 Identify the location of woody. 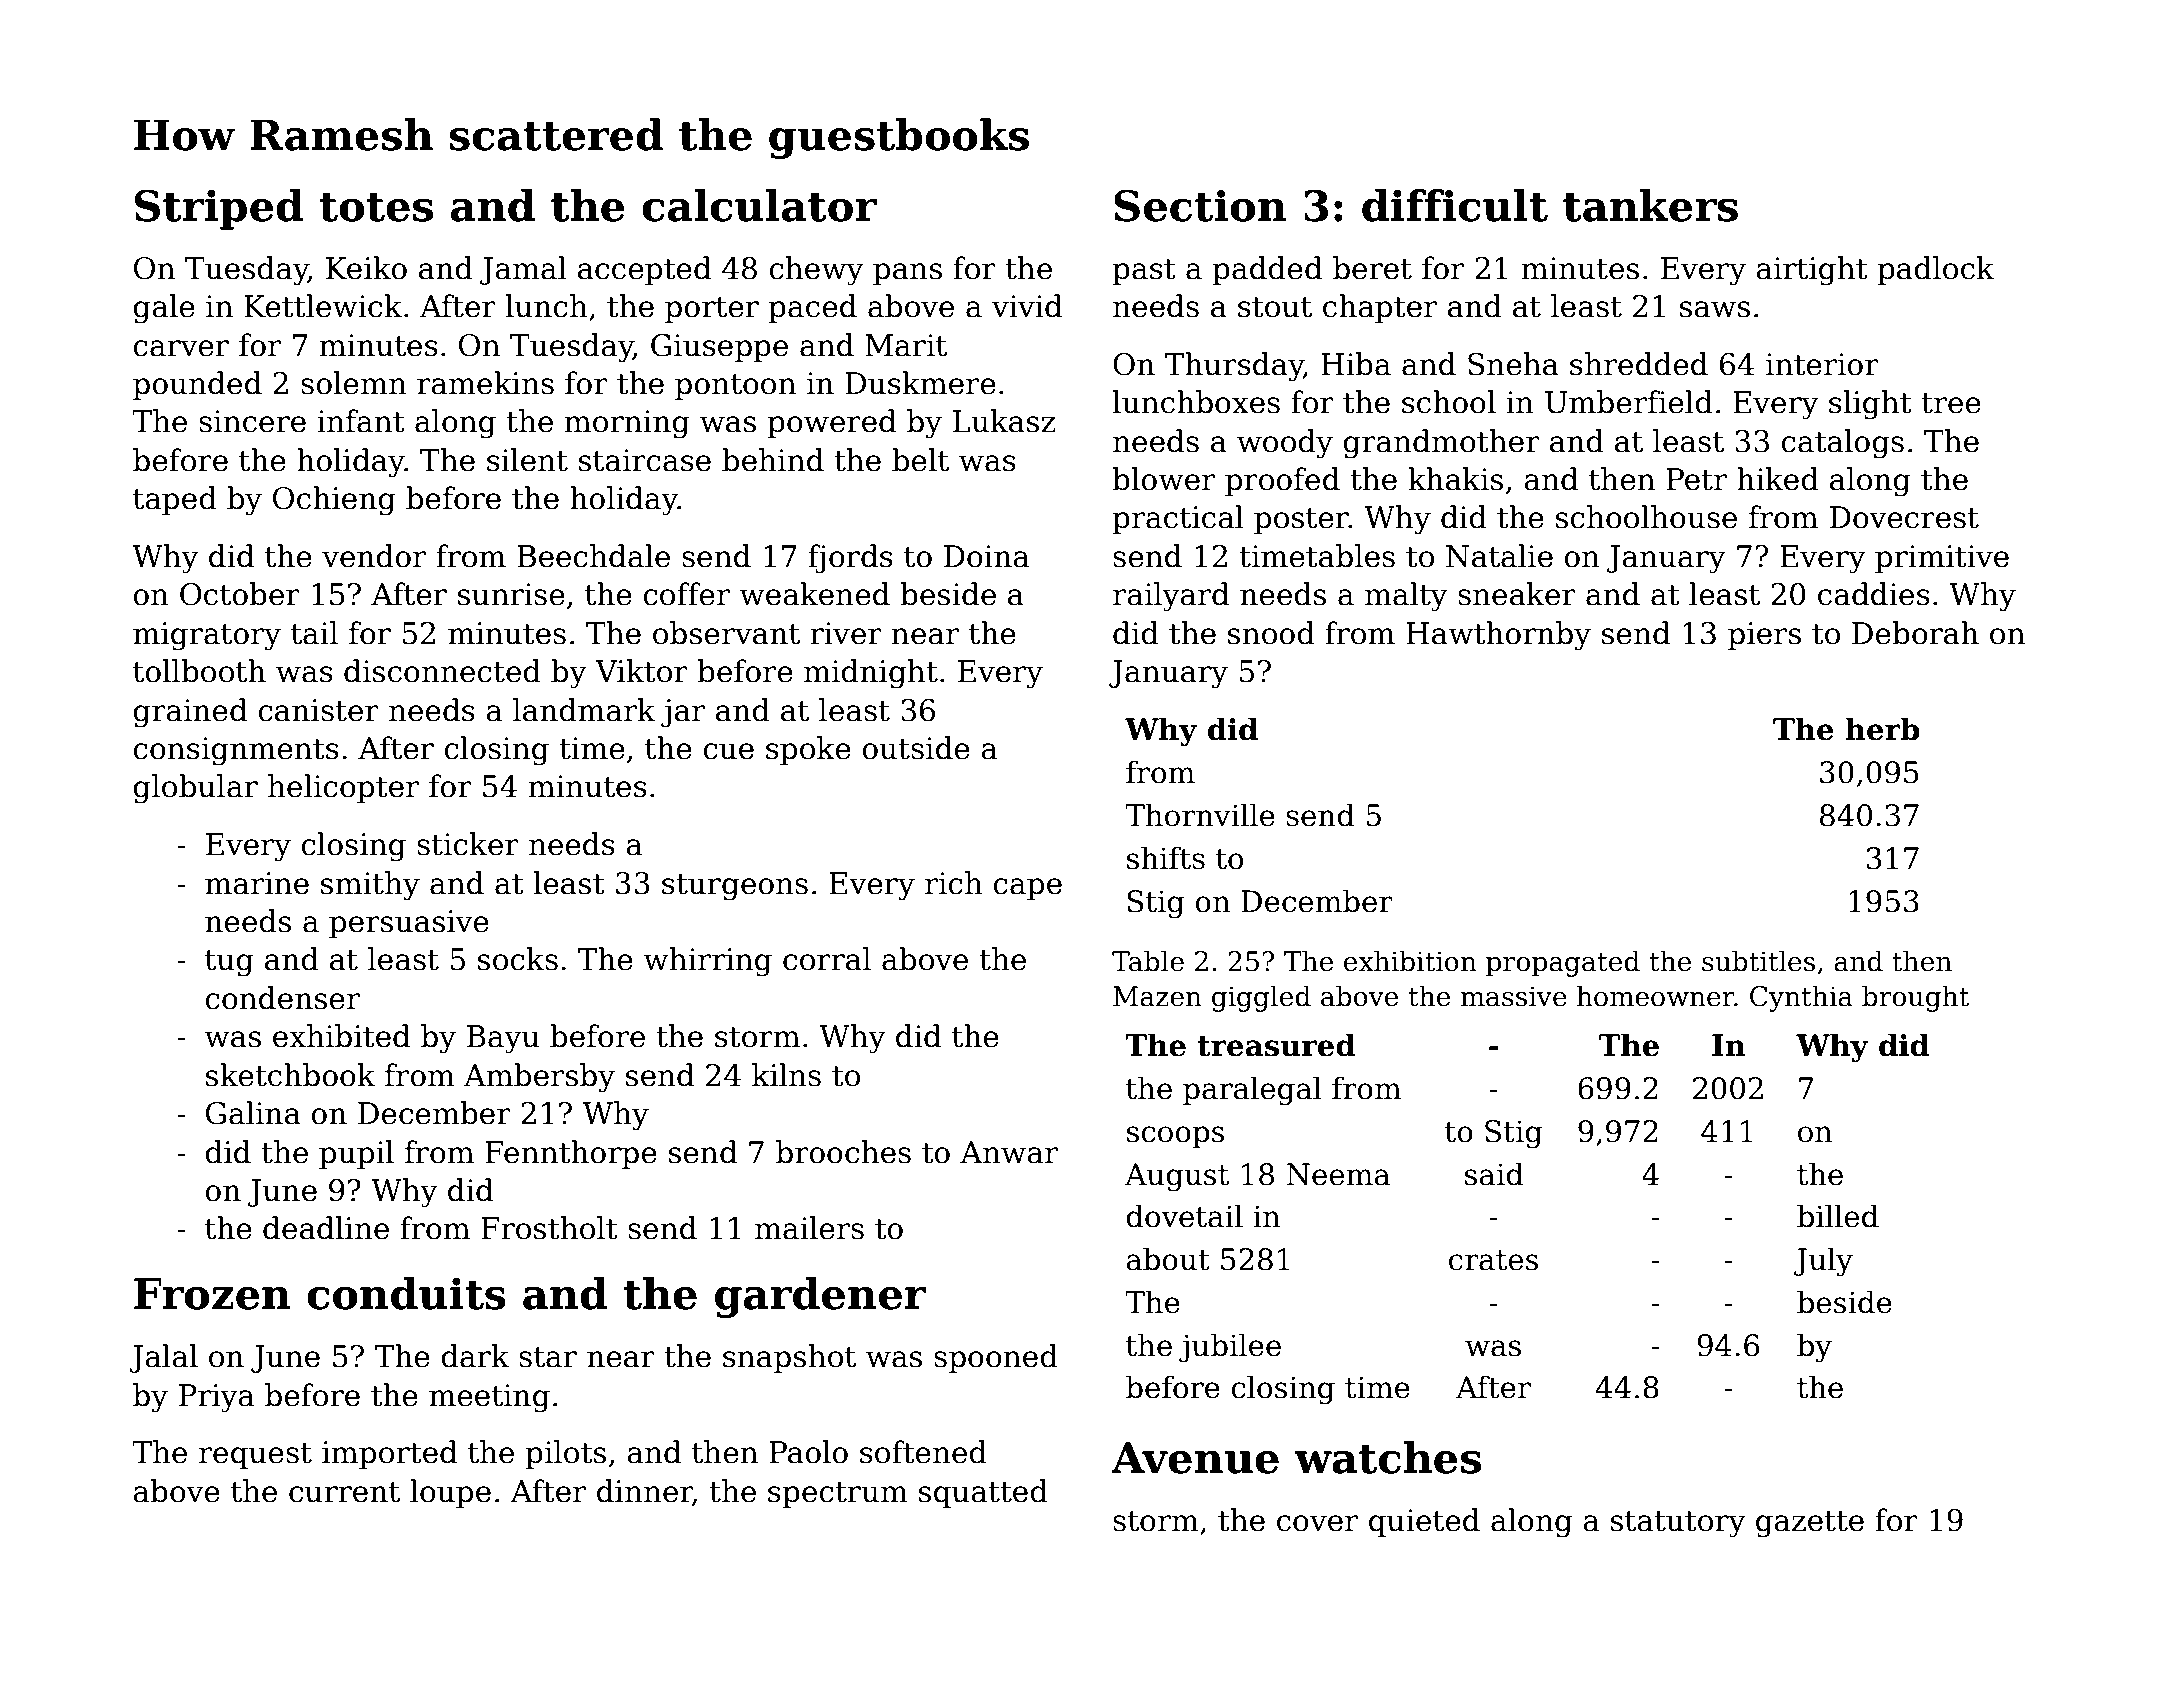
(1285, 444).
